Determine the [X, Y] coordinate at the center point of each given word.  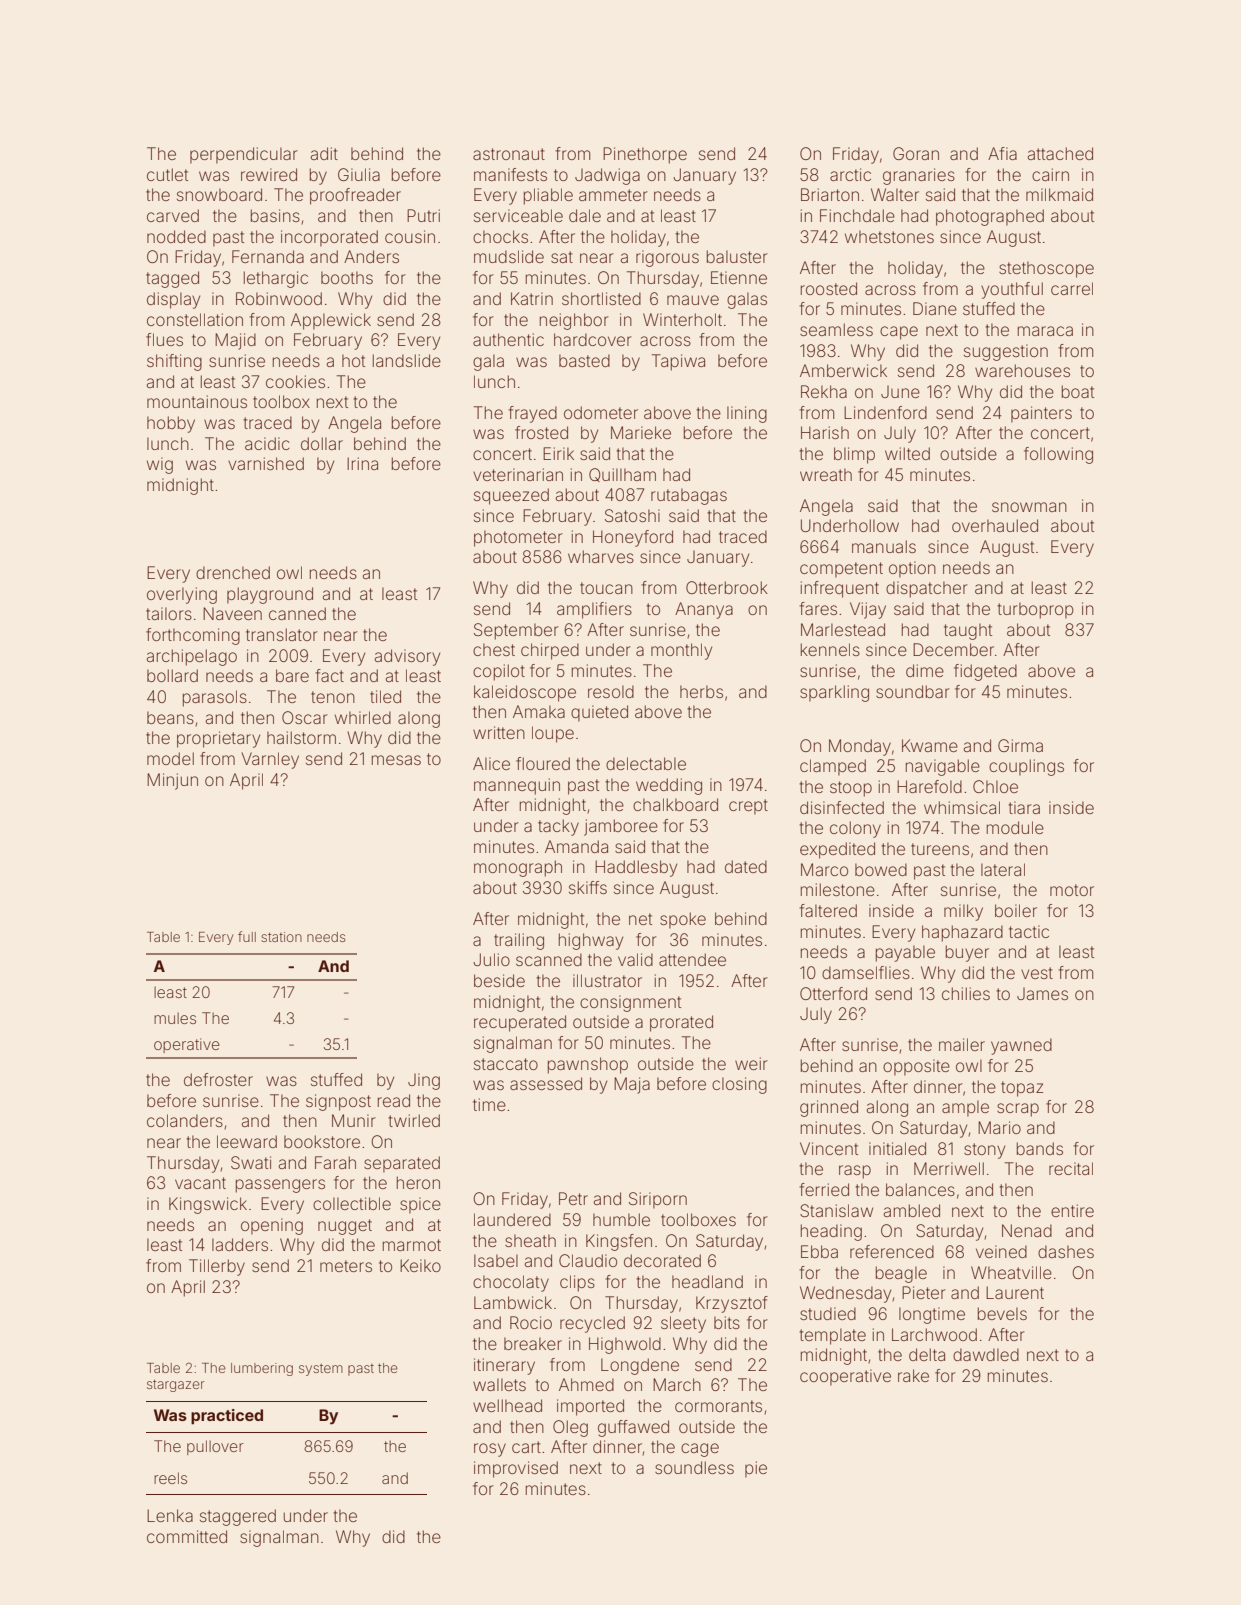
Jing [424, 1081]
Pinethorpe [645, 155]
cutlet [167, 174]
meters [346, 1266]
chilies [966, 993]
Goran [916, 153]
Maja [632, 1085]
